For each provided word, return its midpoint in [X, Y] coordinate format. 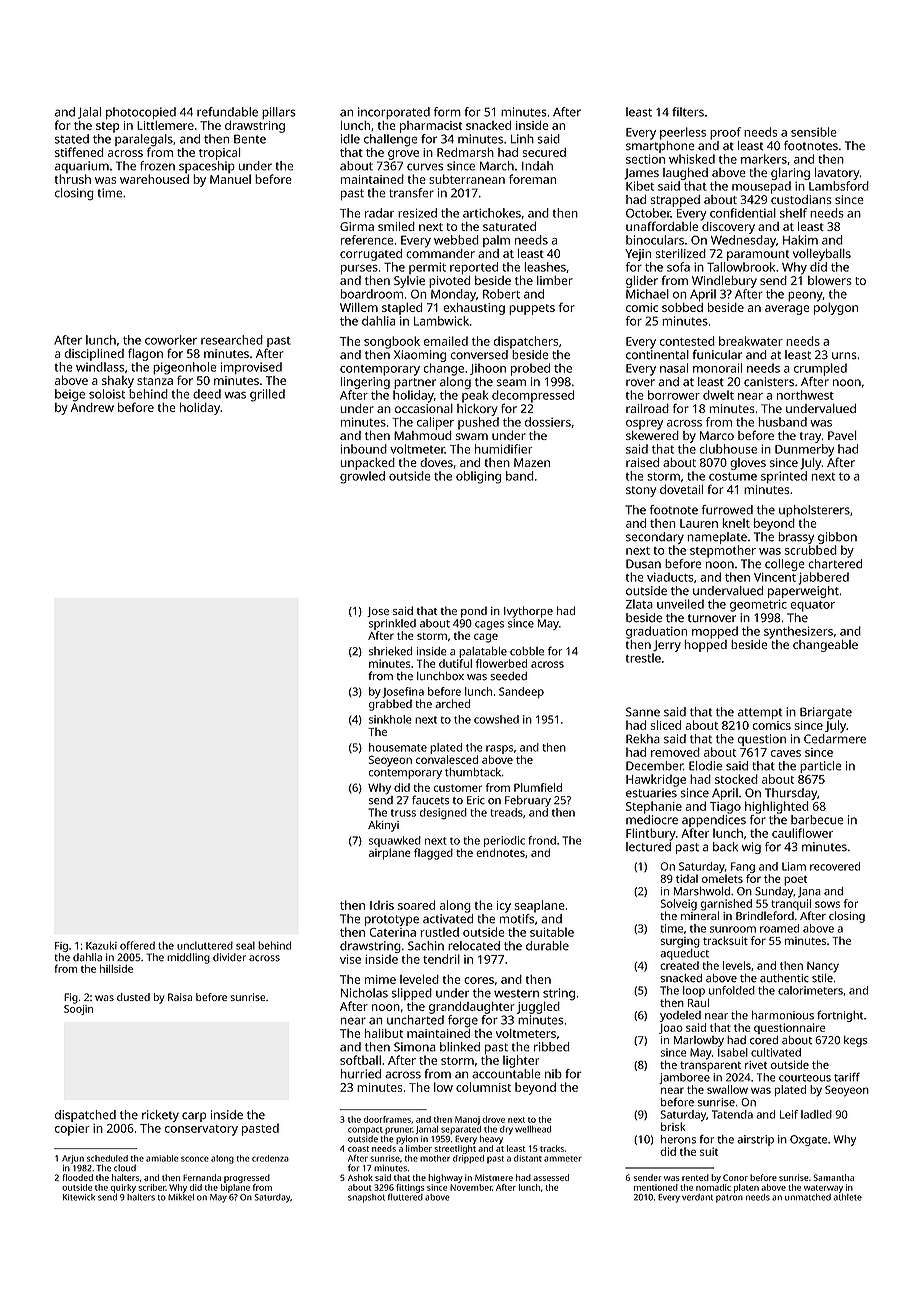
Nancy [823, 967]
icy [504, 907]
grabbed [390, 705]
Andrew [92, 407]
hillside [116, 969]
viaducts [670, 577]
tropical [220, 153]
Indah [537, 166]
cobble [527, 651]
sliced [665, 725]
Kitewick [79, 1197]
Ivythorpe [528, 612]
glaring [790, 174]
